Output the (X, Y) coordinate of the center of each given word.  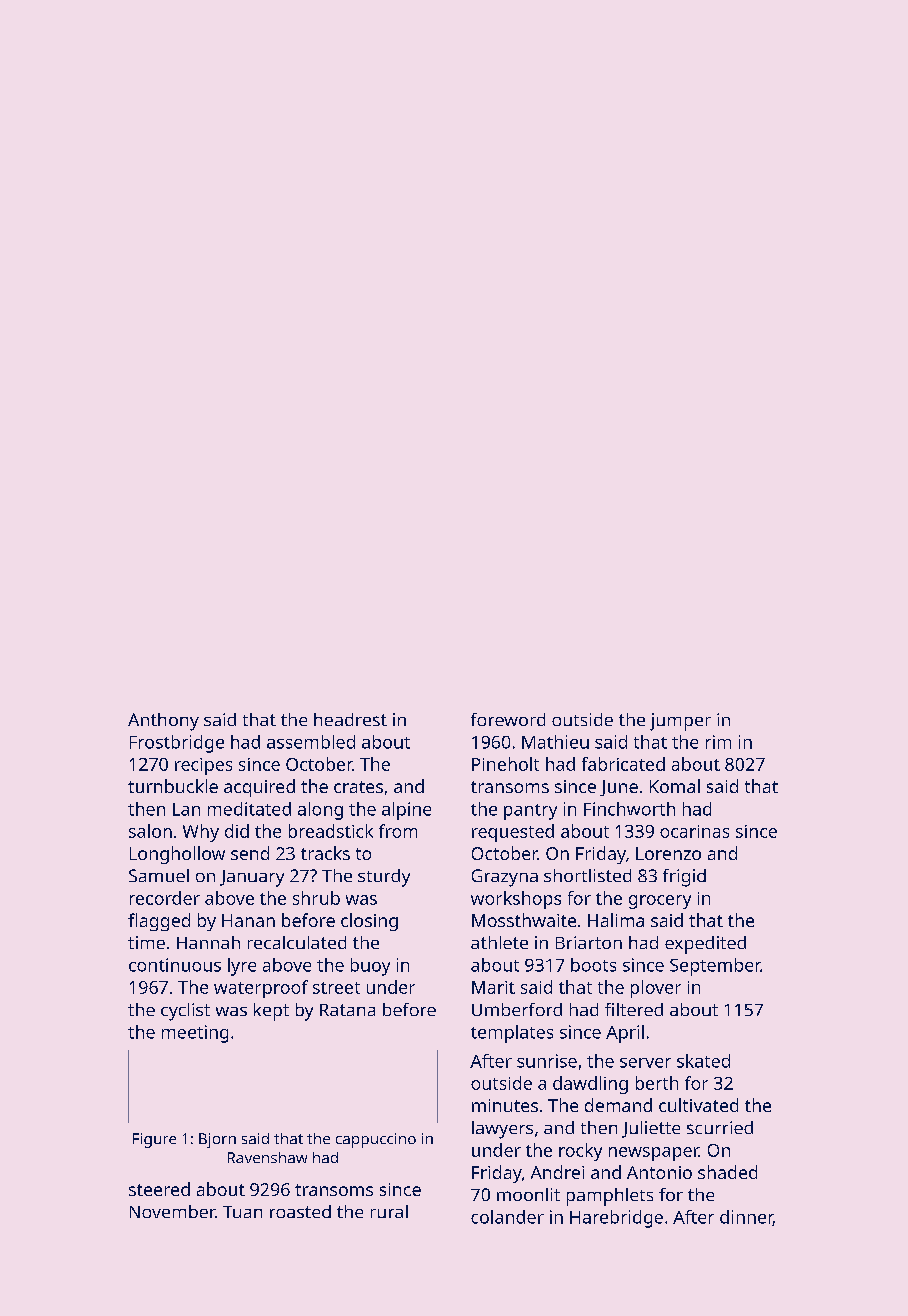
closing (369, 922)
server (645, 1063)
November (172, 1211)
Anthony (163, 722)
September (715, 967)
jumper (680, 722)
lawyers (502, 1130)
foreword (508, 719)
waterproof (261, 989)
